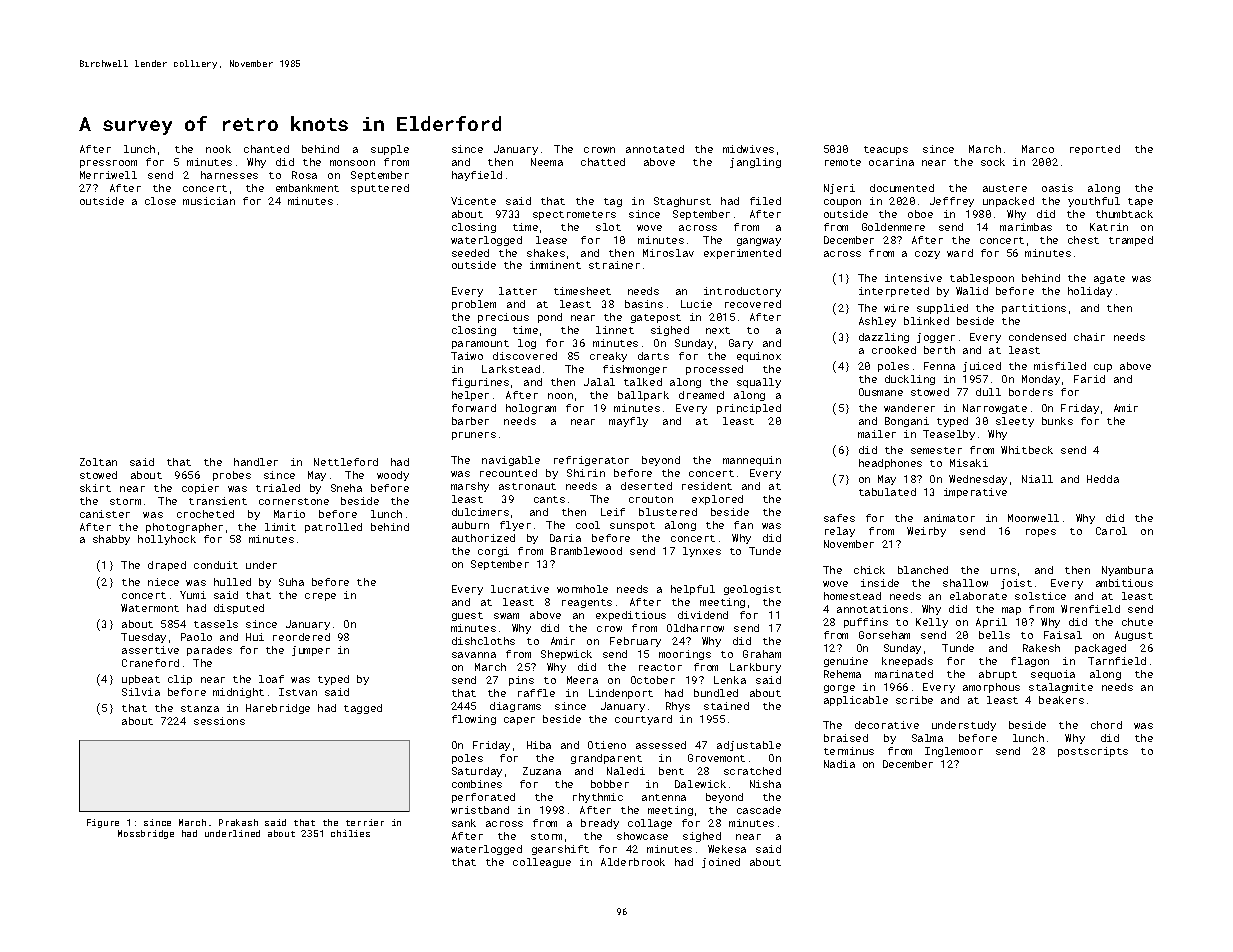 The image size is (1233, 952). I want to click on geologist, so click(752, 590).
